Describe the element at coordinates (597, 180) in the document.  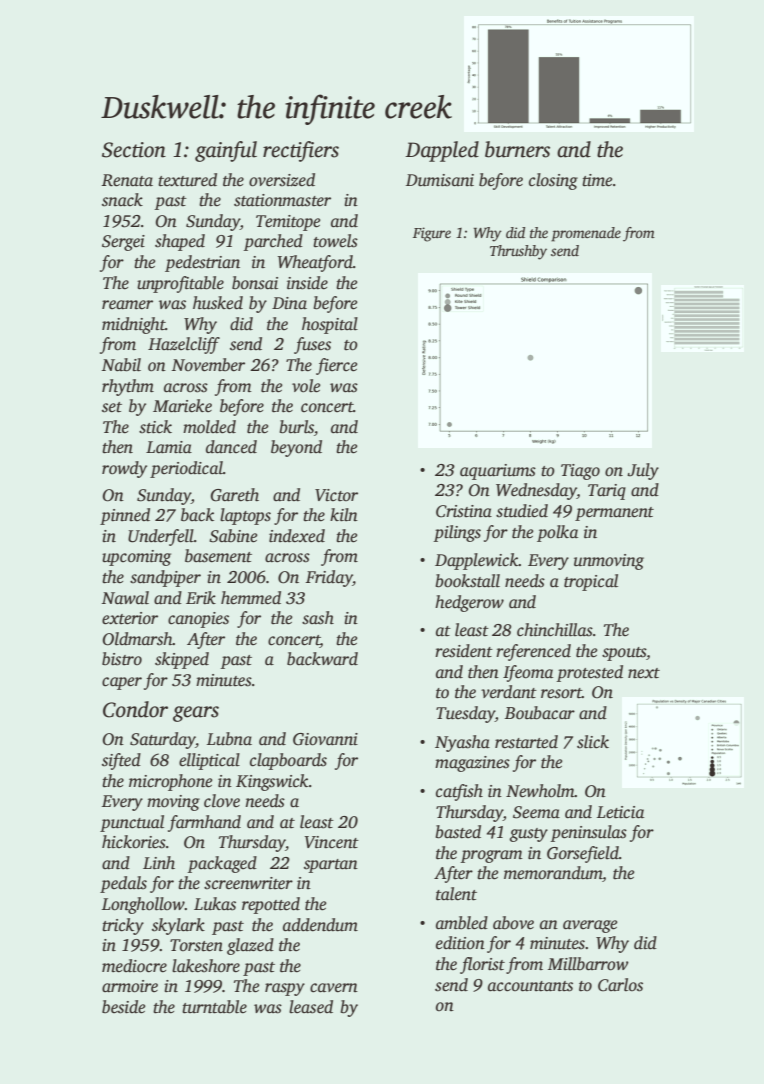
I see `time` at that location.
